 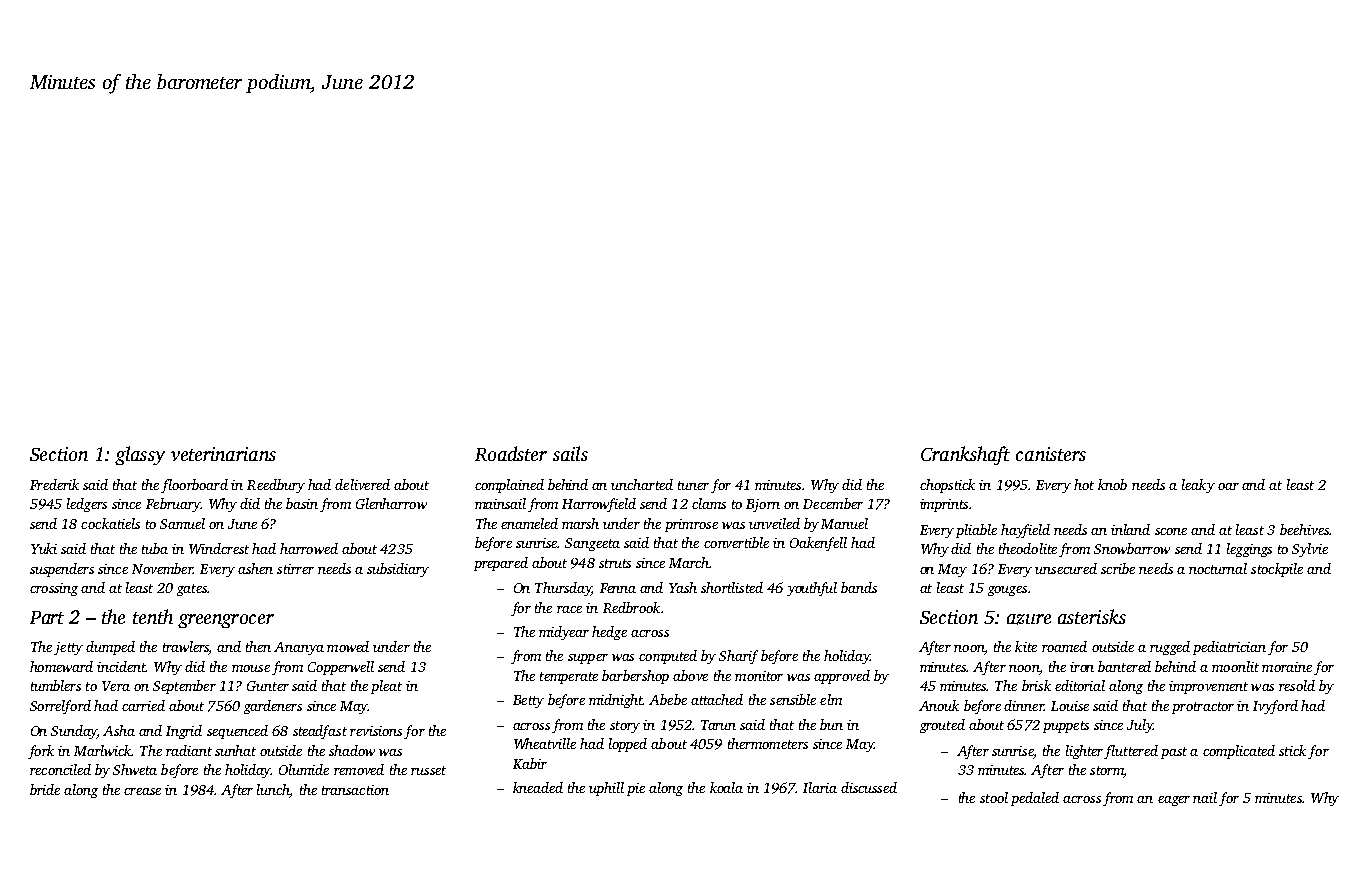 What do you see at coordinates (355, 790) in the screenshot?
I see `transaction` at bounding box center [355, 790].
